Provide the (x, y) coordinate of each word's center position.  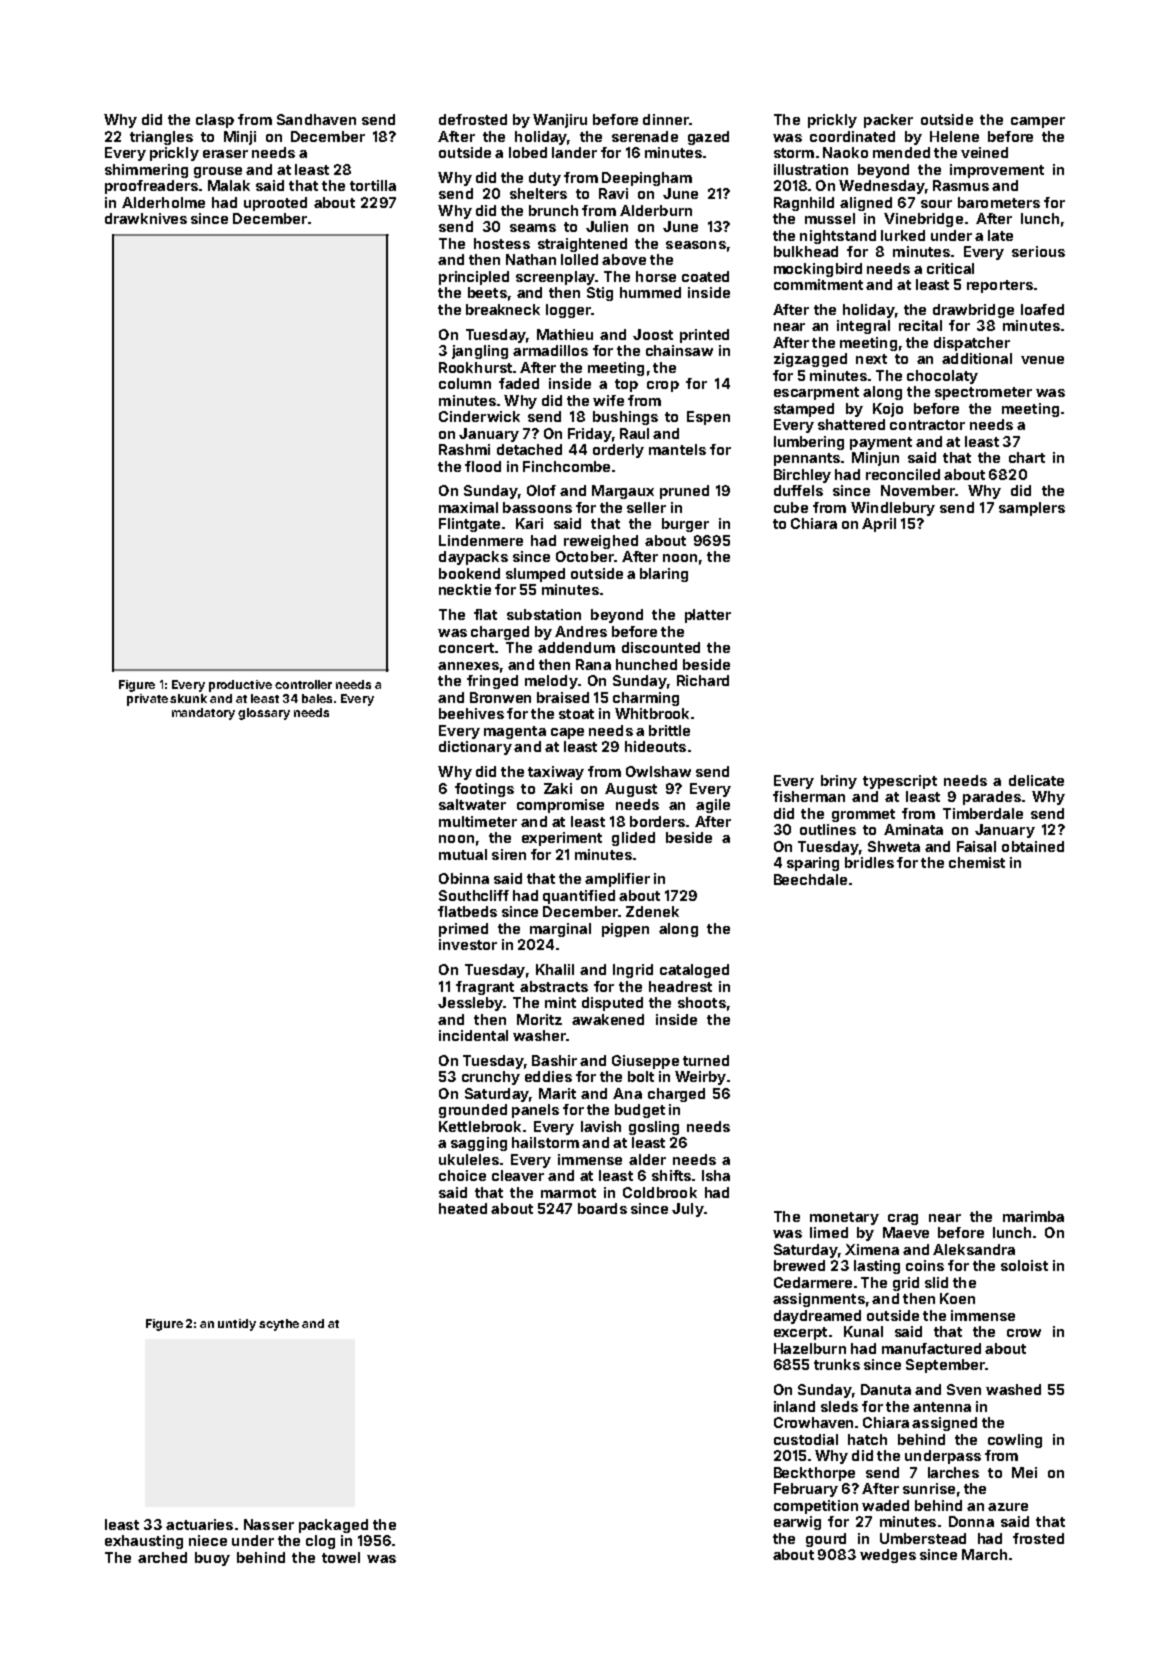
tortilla (373, 185)
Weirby (700, 1078)
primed (463, 930)
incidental (473, 1035)
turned (706, 1060)
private (147, 700)
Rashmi (464, 449)
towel (341, 1557)
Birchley (802, 476)
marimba (1033, 1216)
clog (320, 1542)
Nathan (531, 259)
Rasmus (961, 185)
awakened (608, 1019)
